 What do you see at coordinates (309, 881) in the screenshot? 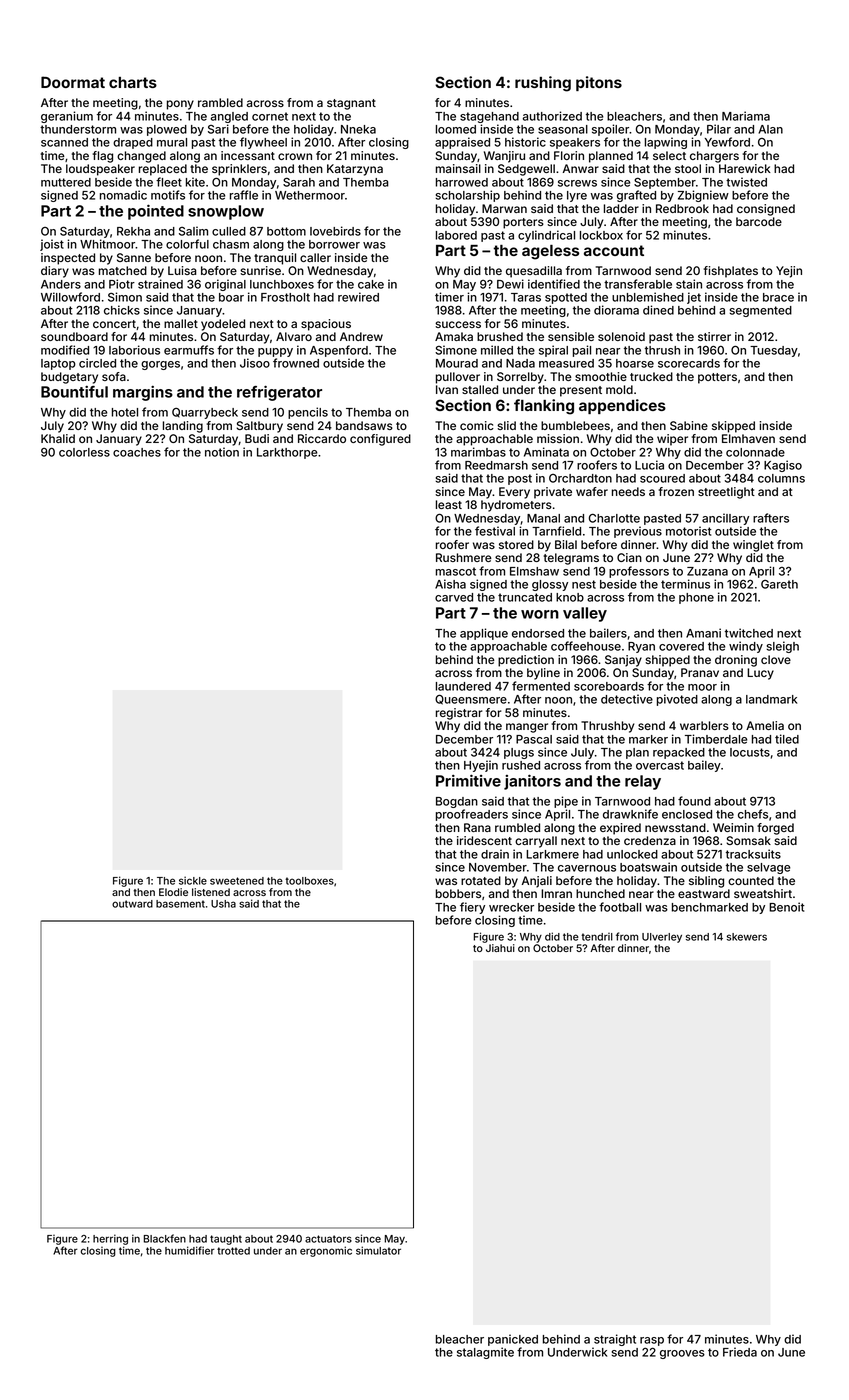
I see `toolboxes` at bounding box center [309, 881].
